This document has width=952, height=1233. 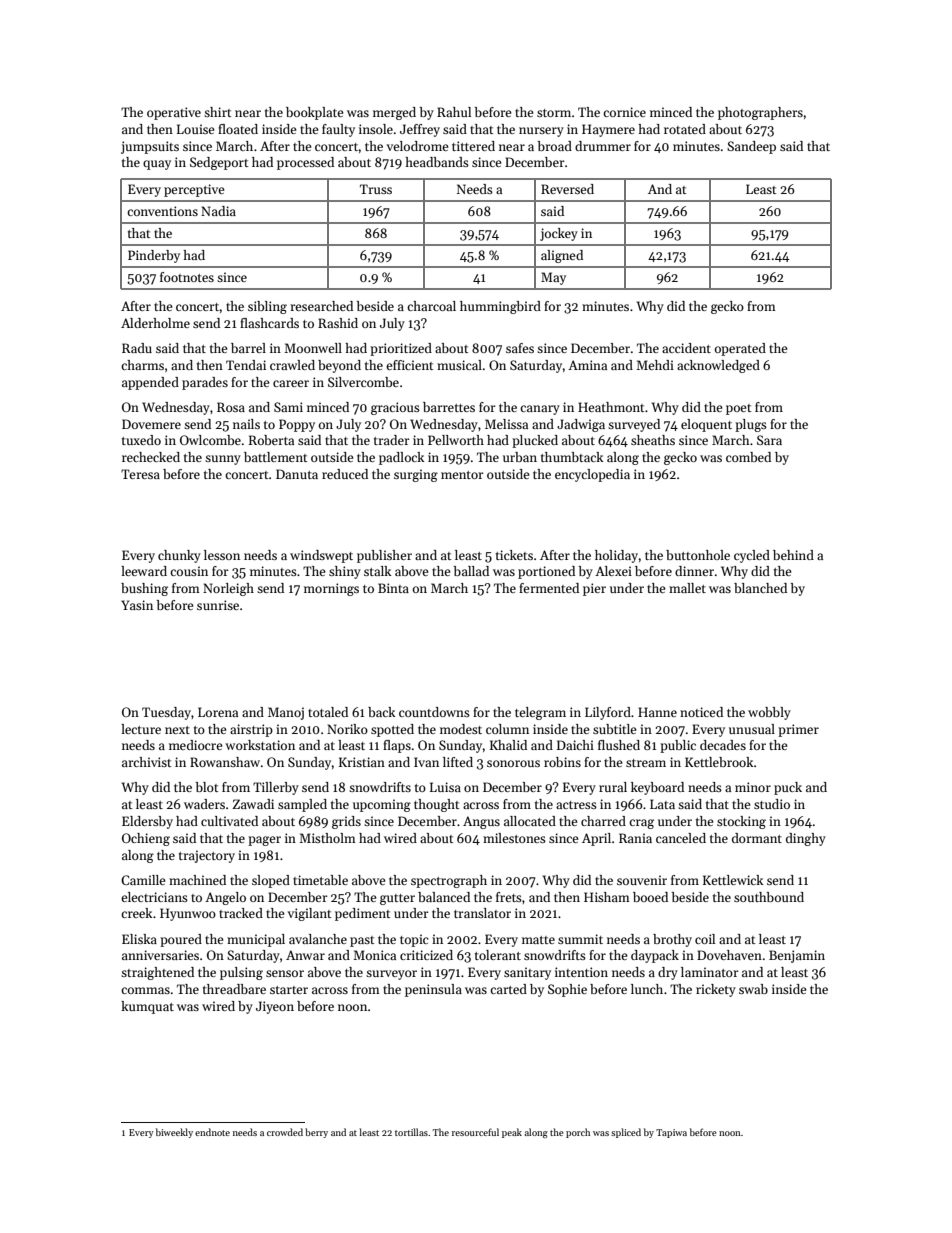 What do you see at coordinates (751, 147) in the document?
I see `Sandeep` at bounding box center [751, 147].
